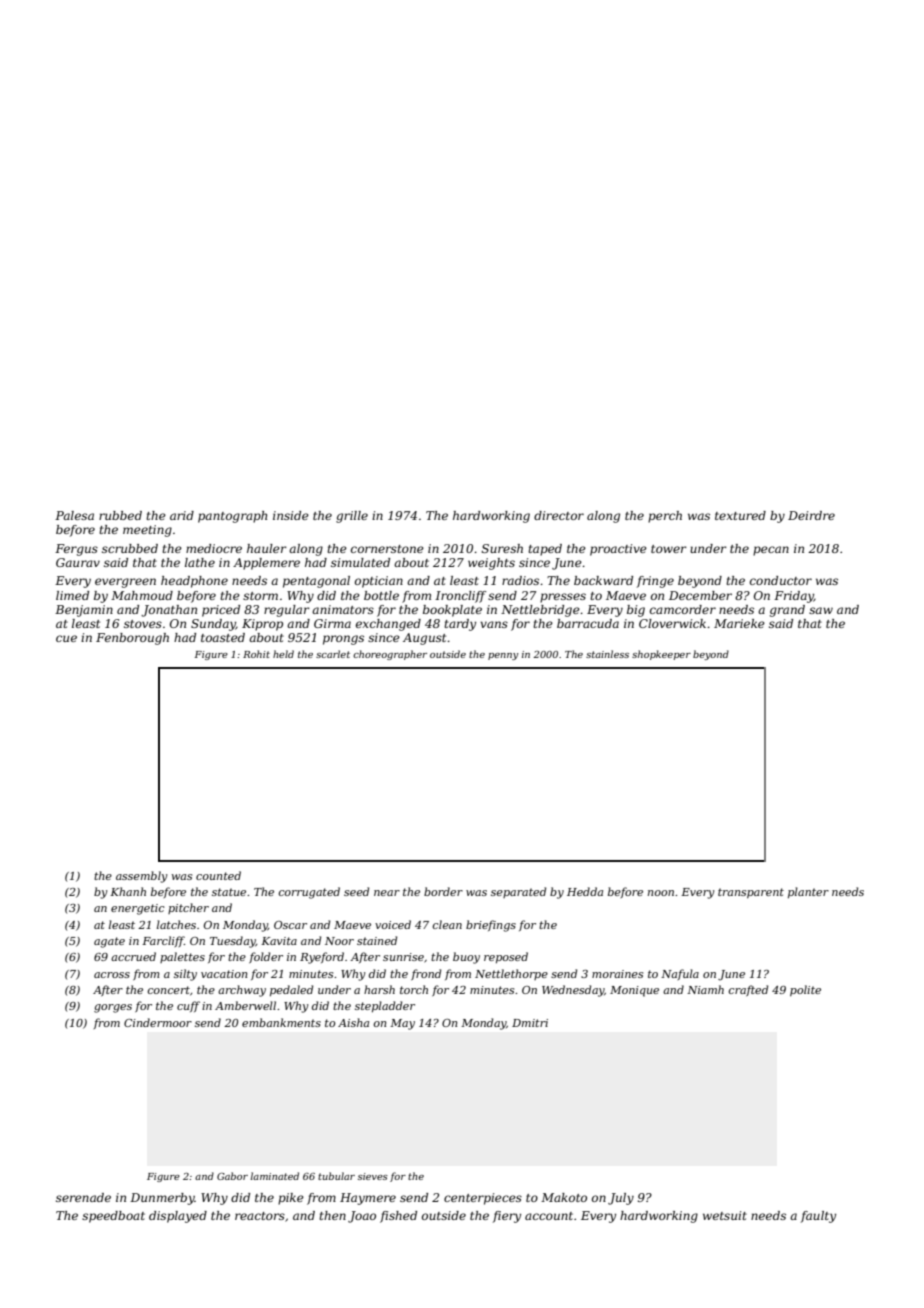 Image resolution: width=924 pixels, height=1308 pixels. Describe the element at coordinates (83, 1197) in the image. I see `serenade` at that location.
